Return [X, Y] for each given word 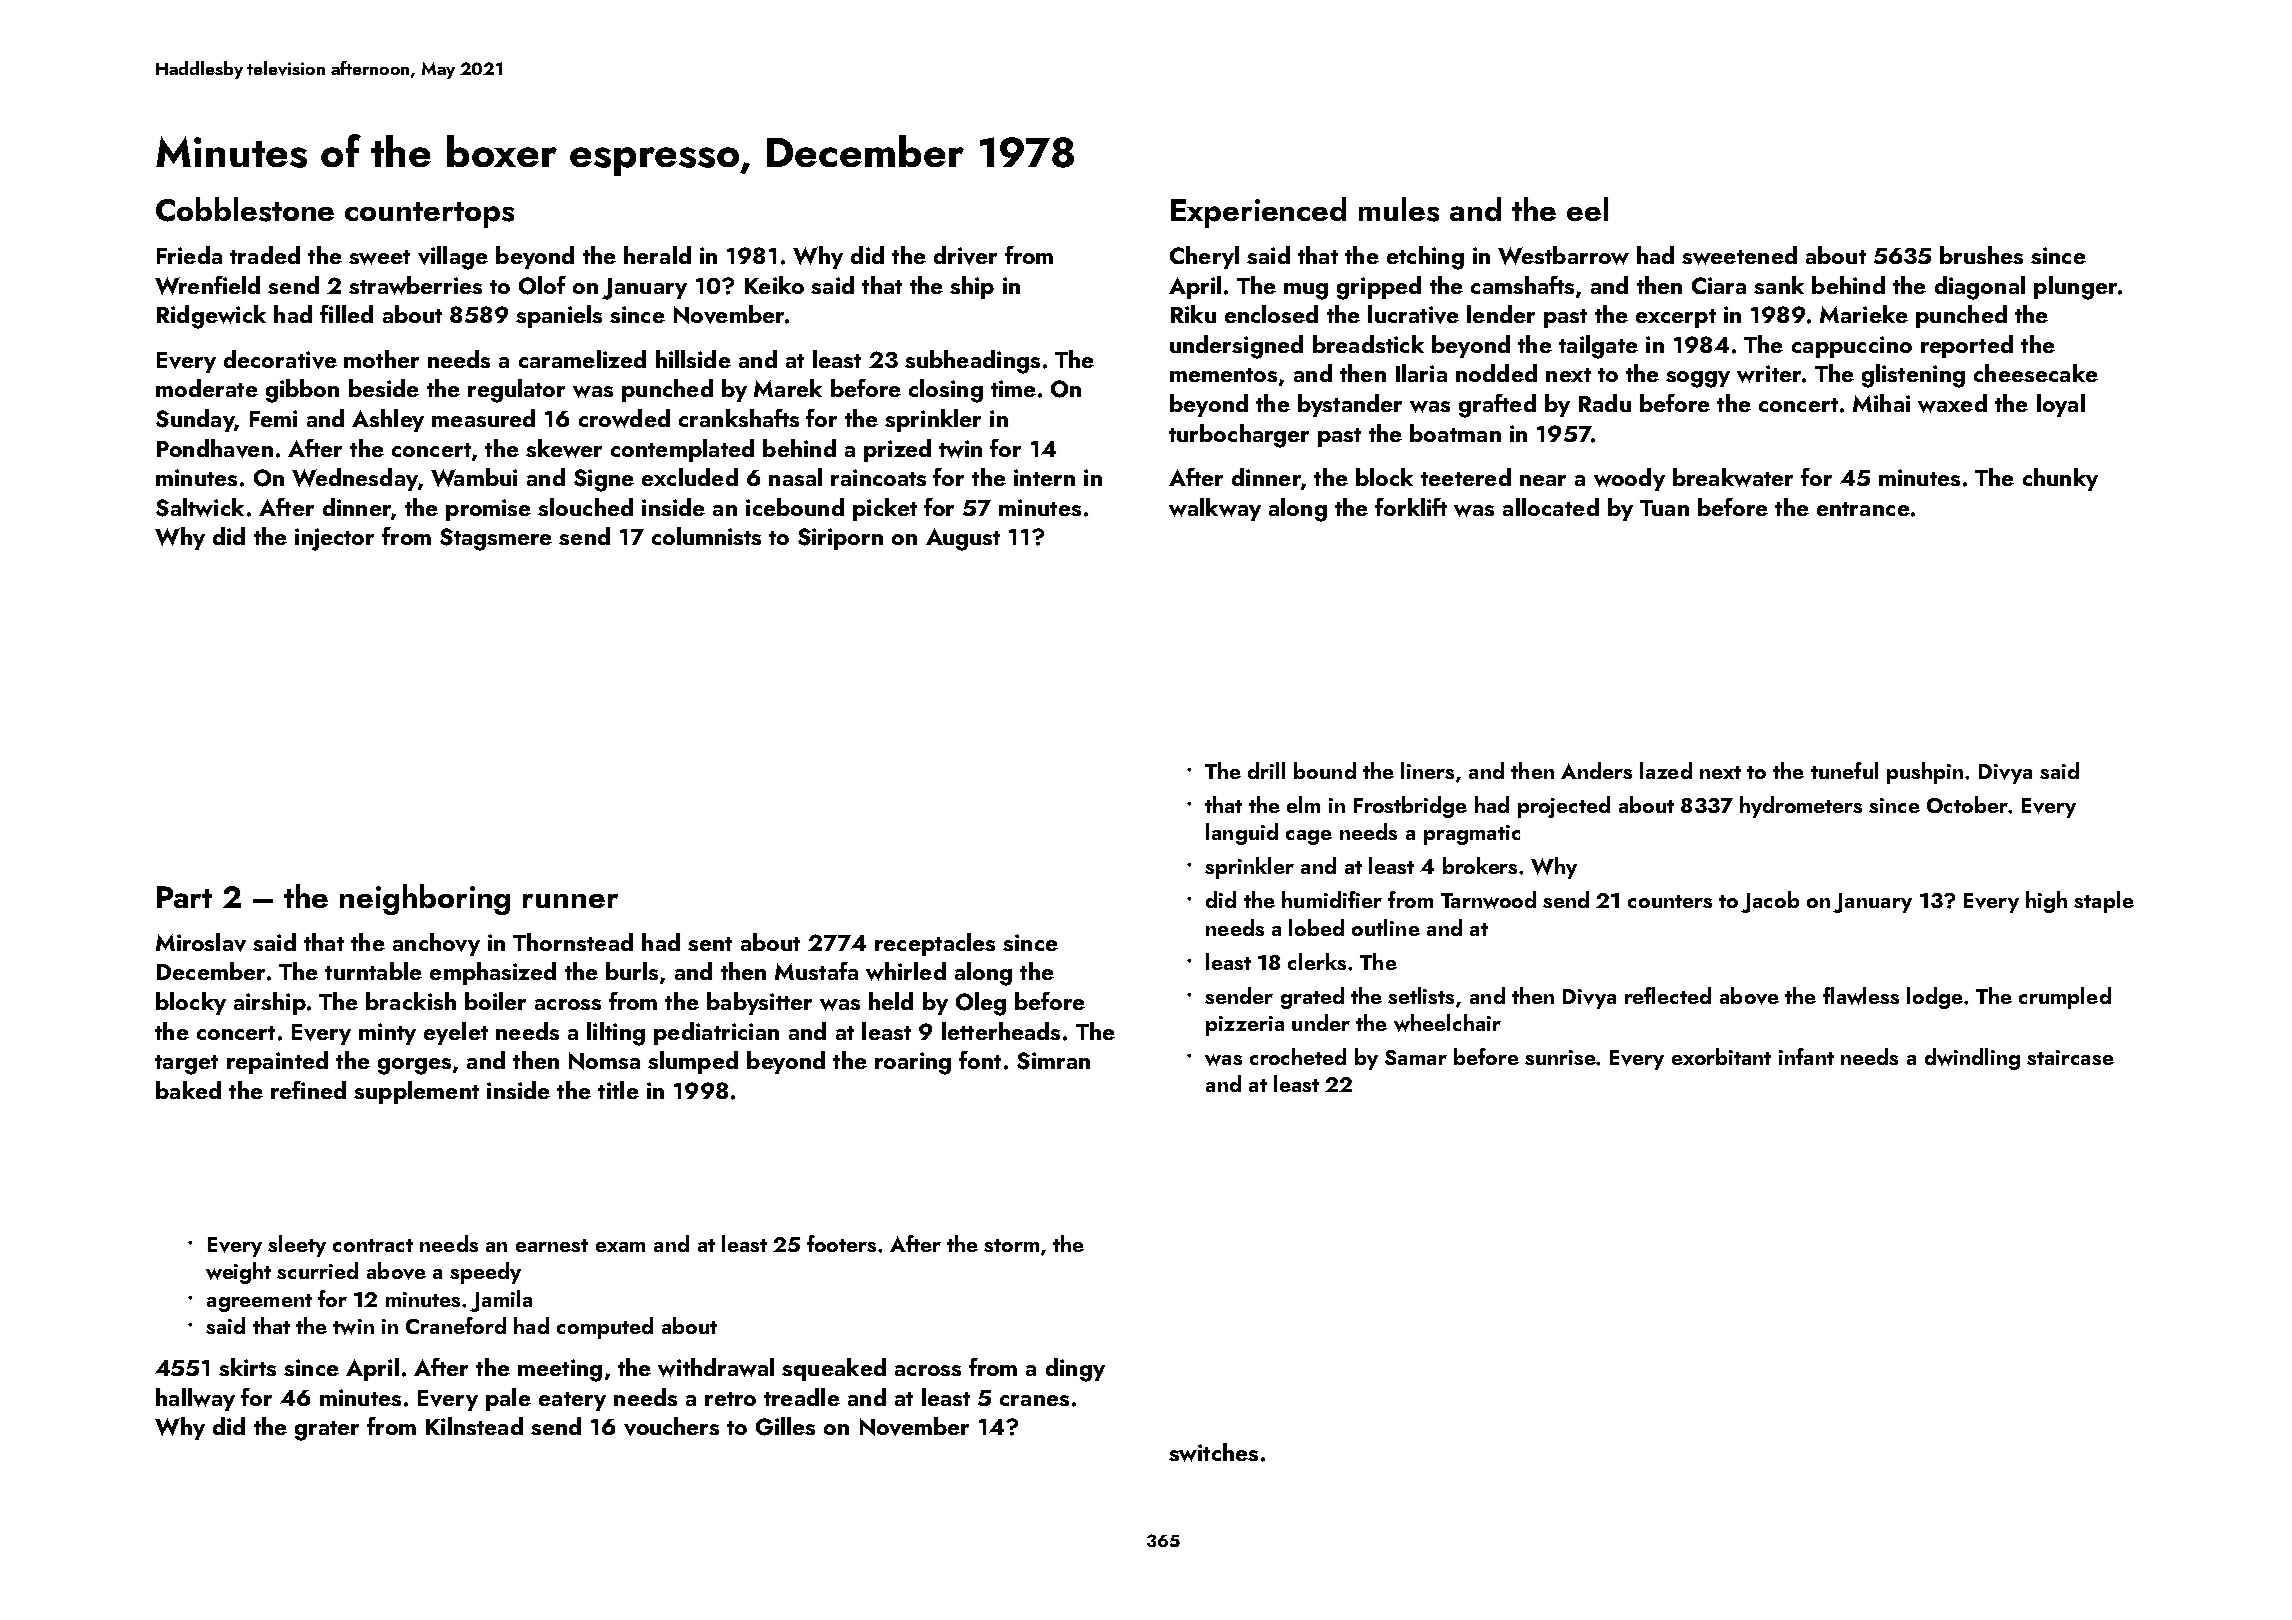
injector [334, 539]
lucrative [1413, 314]
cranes [1034, 1400]
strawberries [415, 285]
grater [327, 1431]
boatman [1455, 433]
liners [1427, 770]
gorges [414, 1066]
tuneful [1844, 770]
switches [1213, 1452]
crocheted [1298, 1056]
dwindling [1972, 1059]
